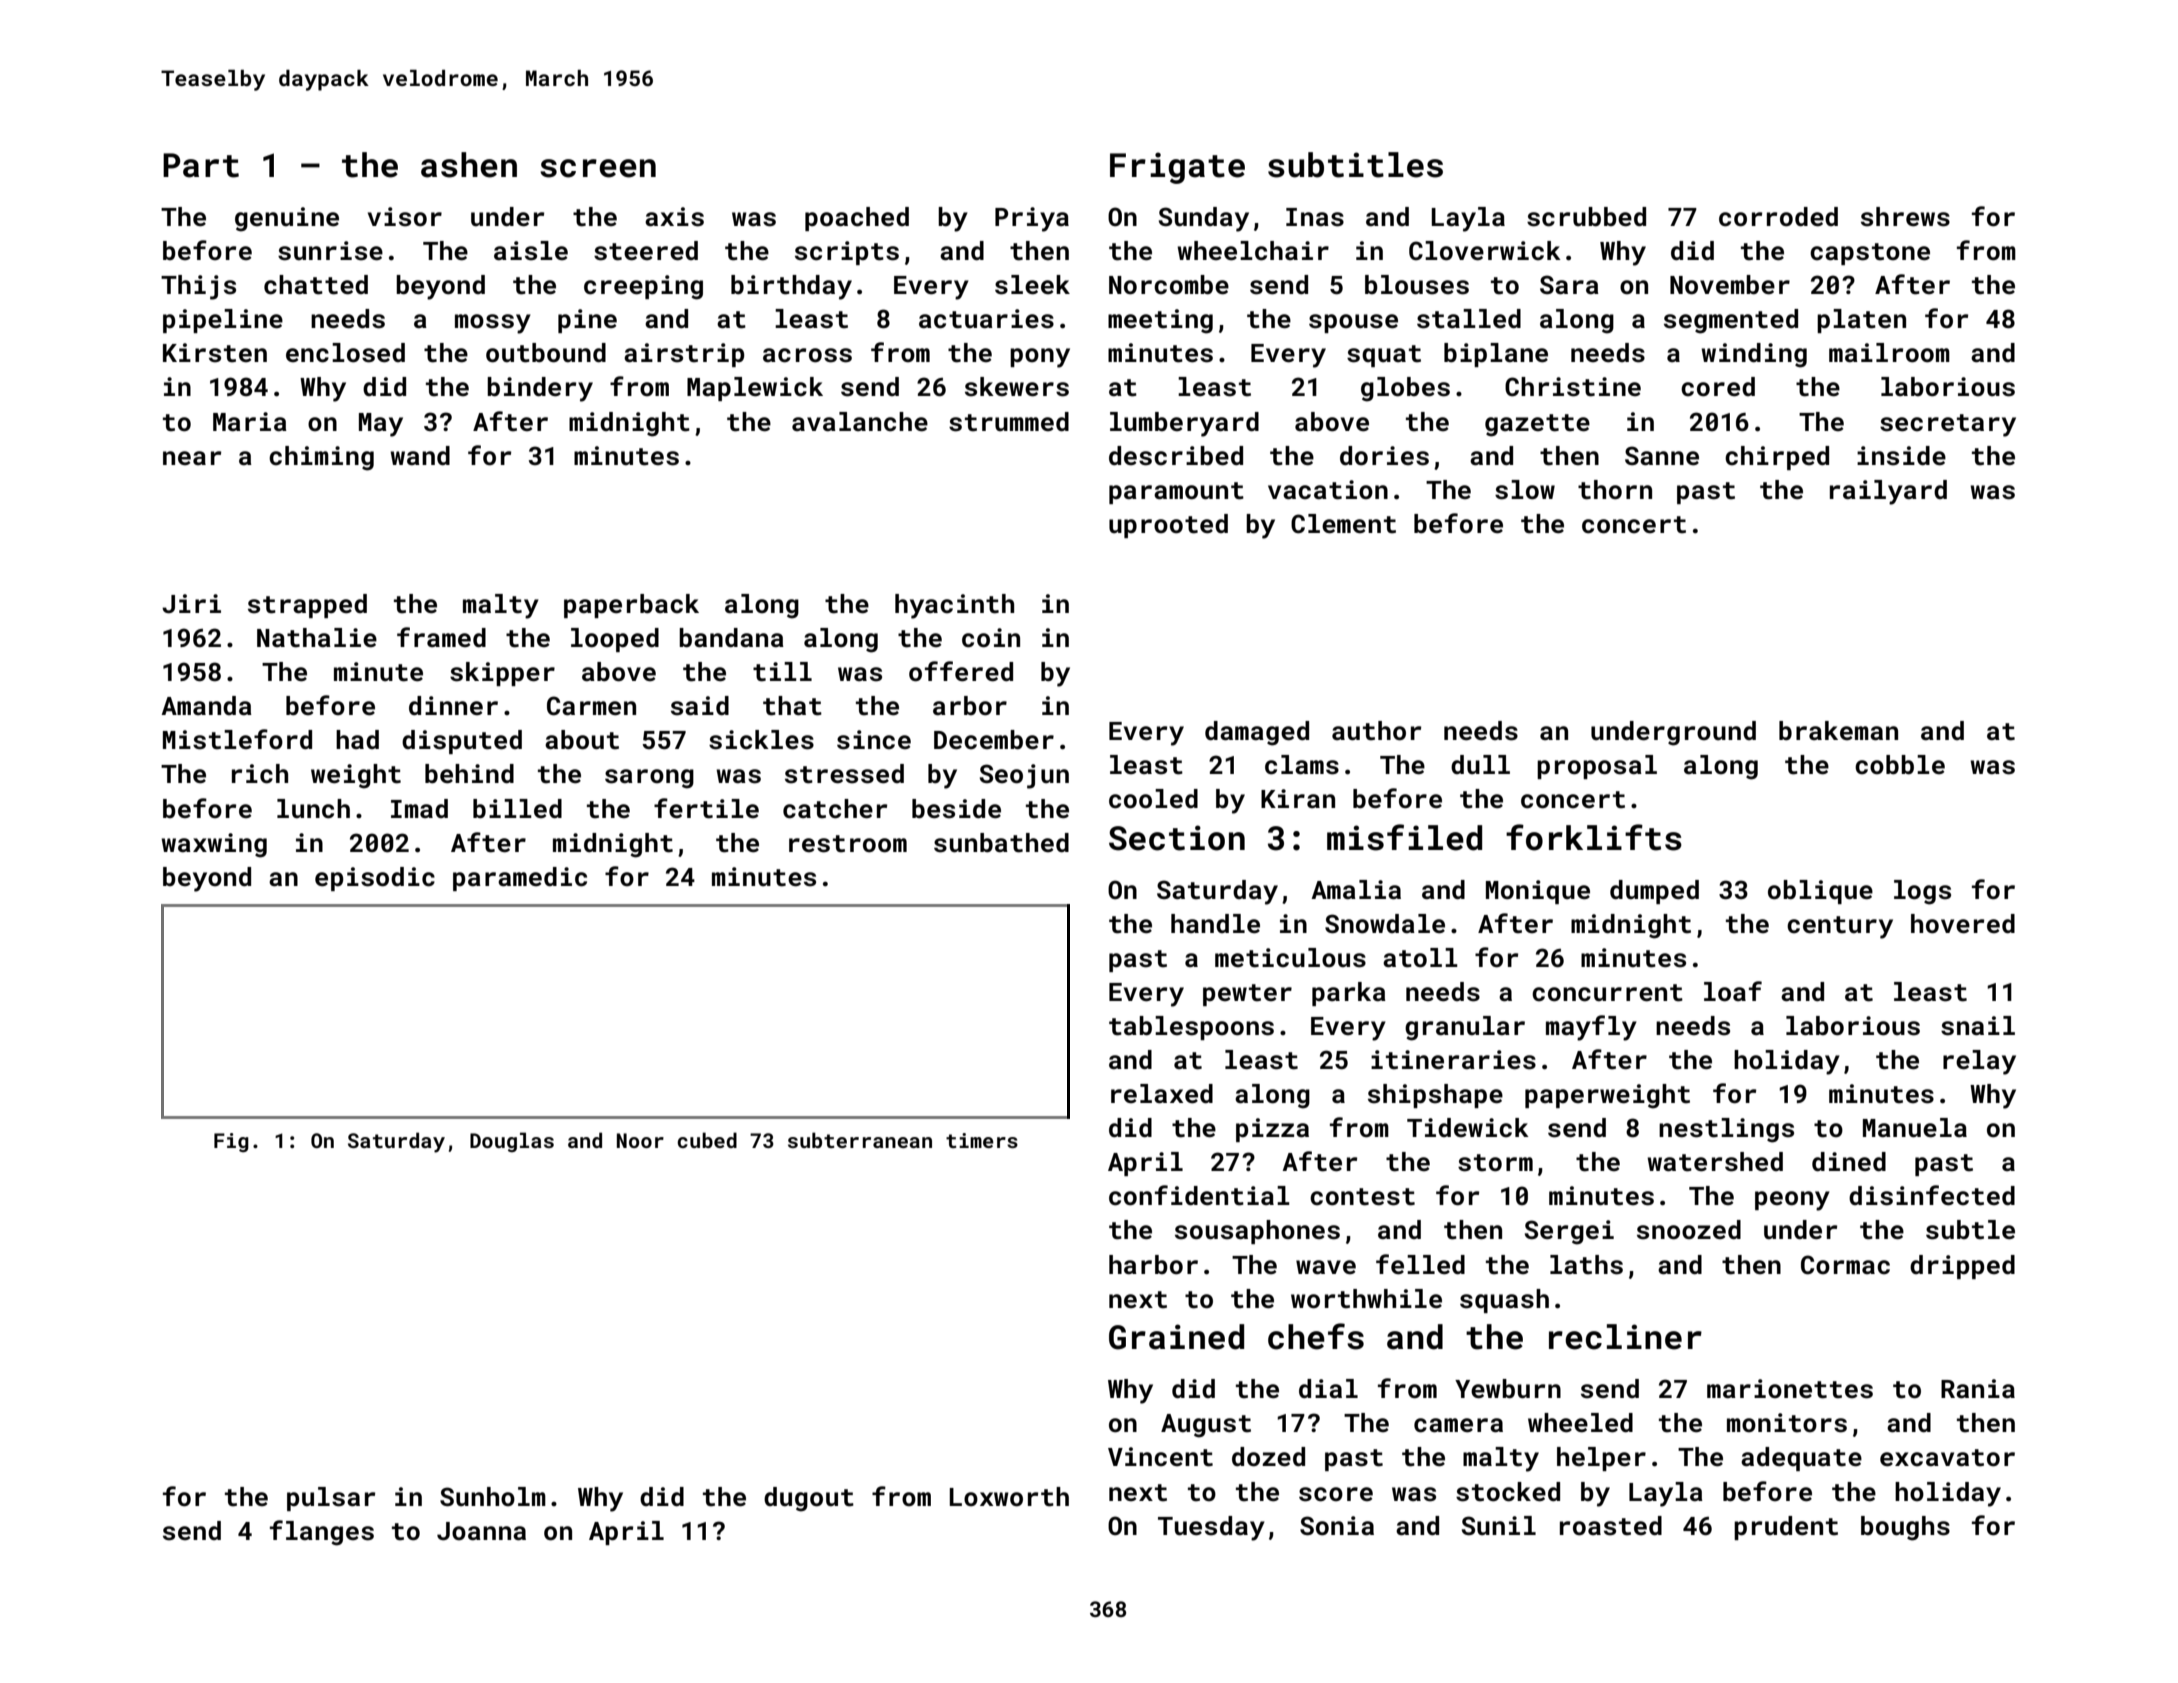 Image resolution: width=2178 pixels, height=1683 pixels. Describe the element at coordinates (1177, 168) in the screenshot. I see `Frigate` at that location.
